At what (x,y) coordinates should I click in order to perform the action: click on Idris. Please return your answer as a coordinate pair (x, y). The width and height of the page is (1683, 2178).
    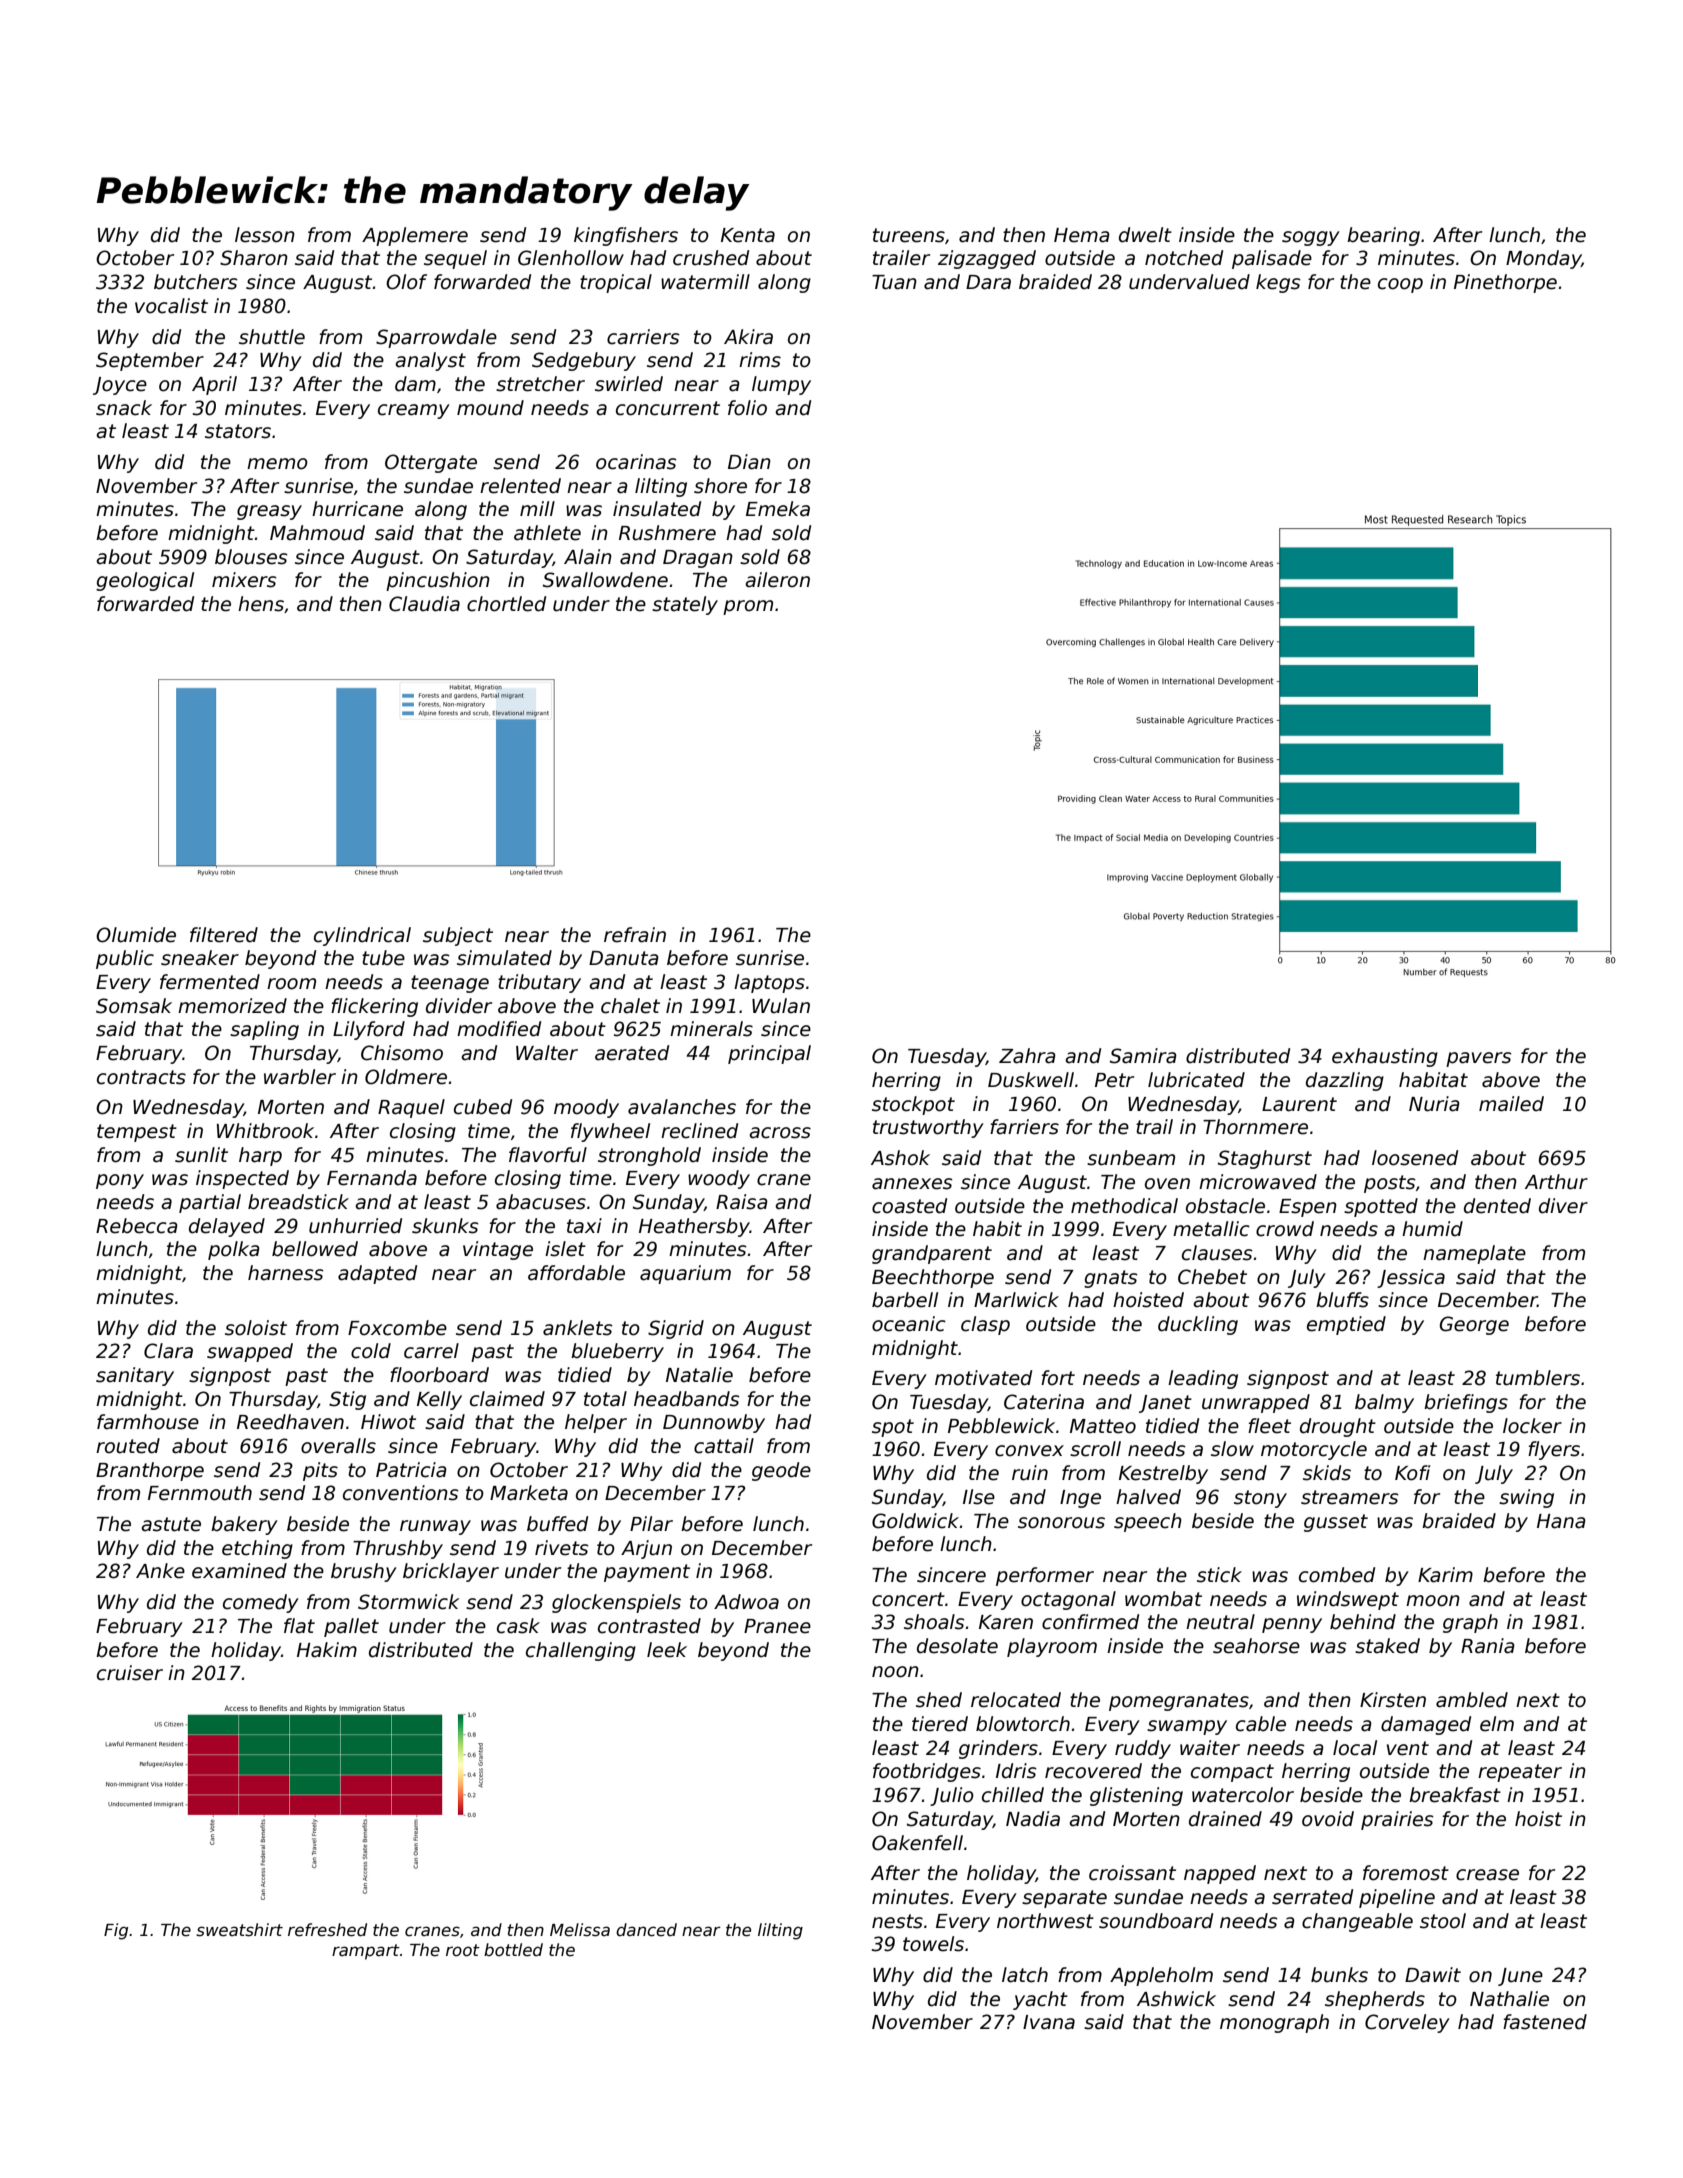
    Looking at the image, I should click on (1016, 1771).
